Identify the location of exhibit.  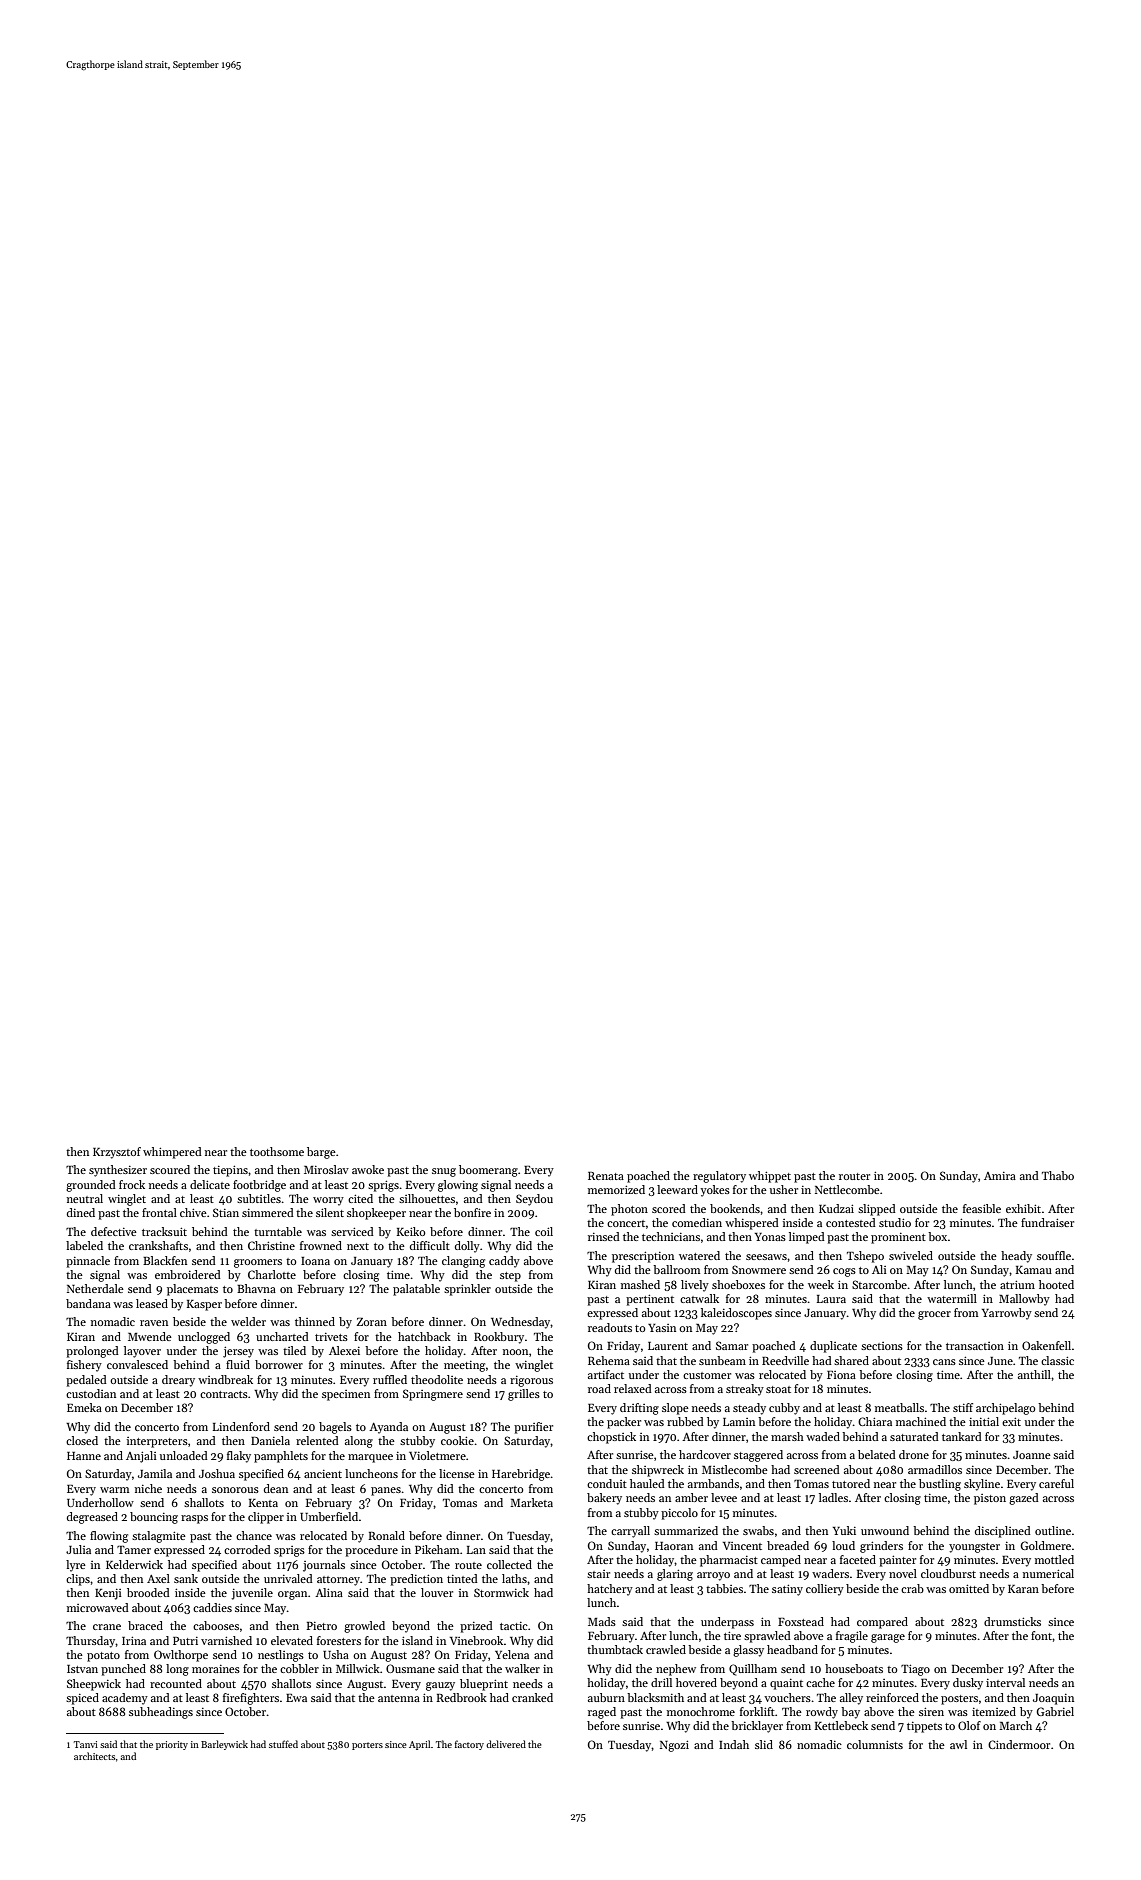
(1023, 1208).
